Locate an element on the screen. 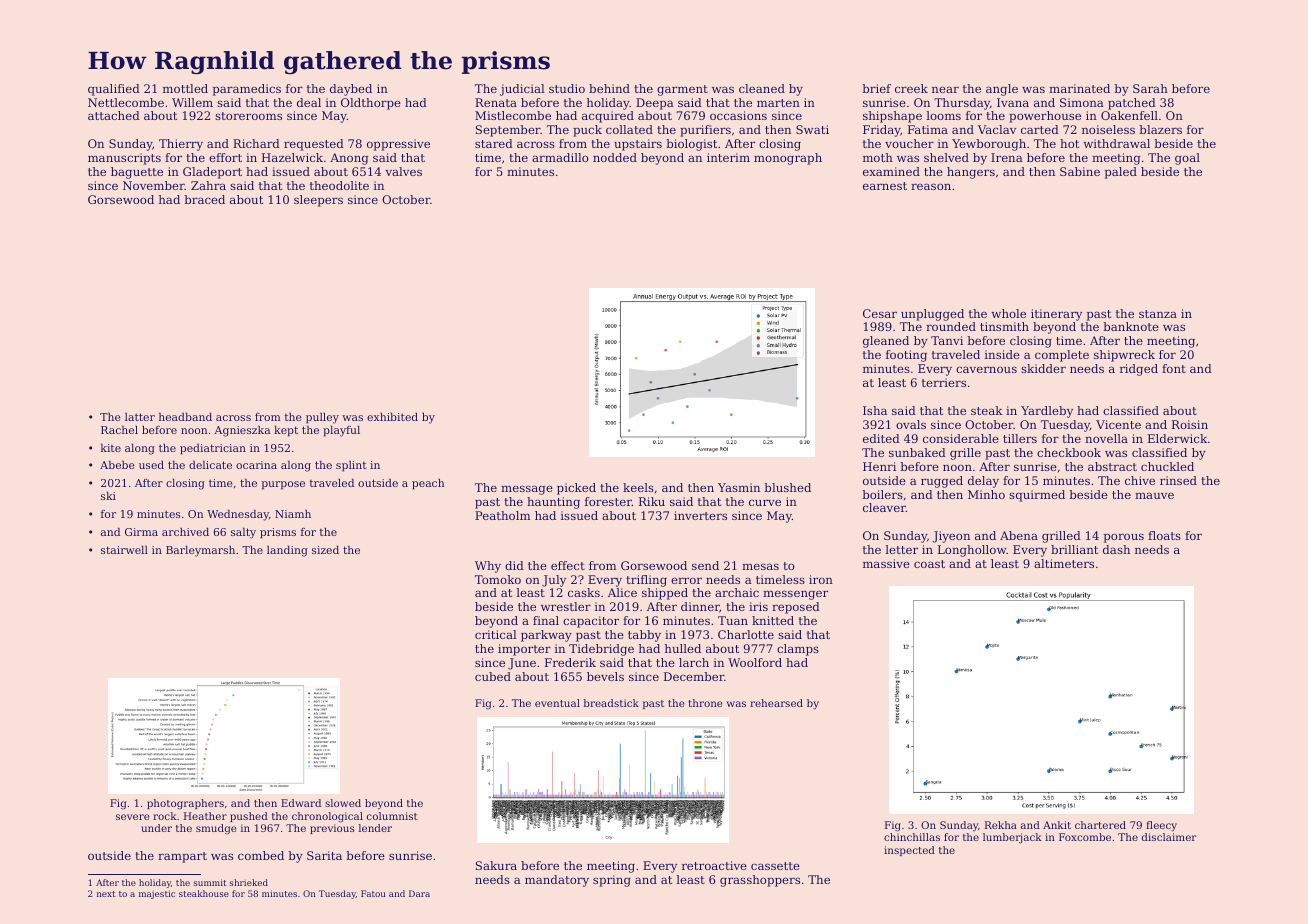 The height and width of the screenshot is (924, 1308). braced is located at coordinates (204, 199).
